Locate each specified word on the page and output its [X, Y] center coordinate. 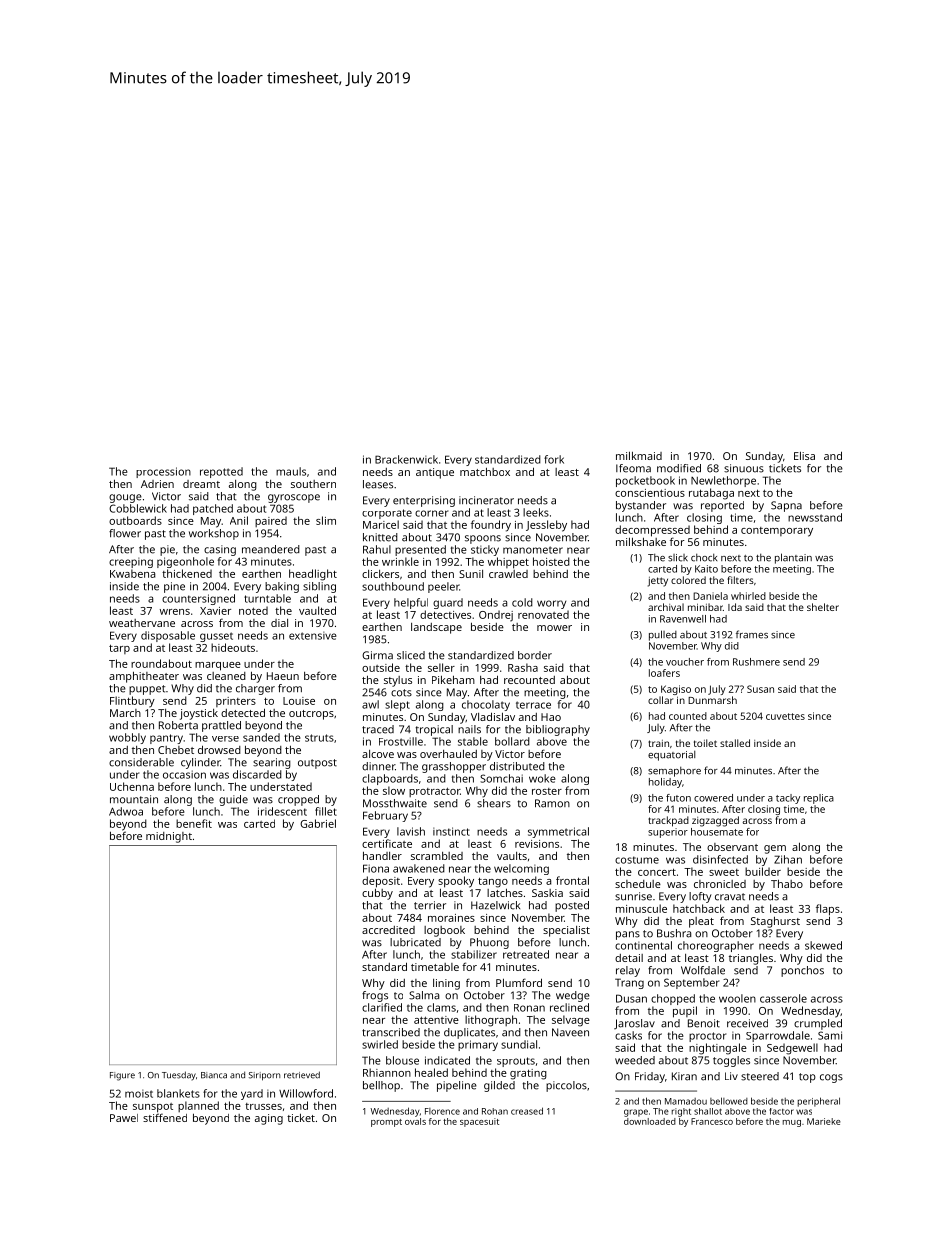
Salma [424, 995]
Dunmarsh [712, 700]
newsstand [815, 517]
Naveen [570, 1032]
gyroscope [294, 498]
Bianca [214, 1075]
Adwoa [126, 811]
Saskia [547, 893]
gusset [216, 637]
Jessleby [546, 526]
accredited [388, 930]
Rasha [523, 667]
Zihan [788, 859]
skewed [823, 945]
